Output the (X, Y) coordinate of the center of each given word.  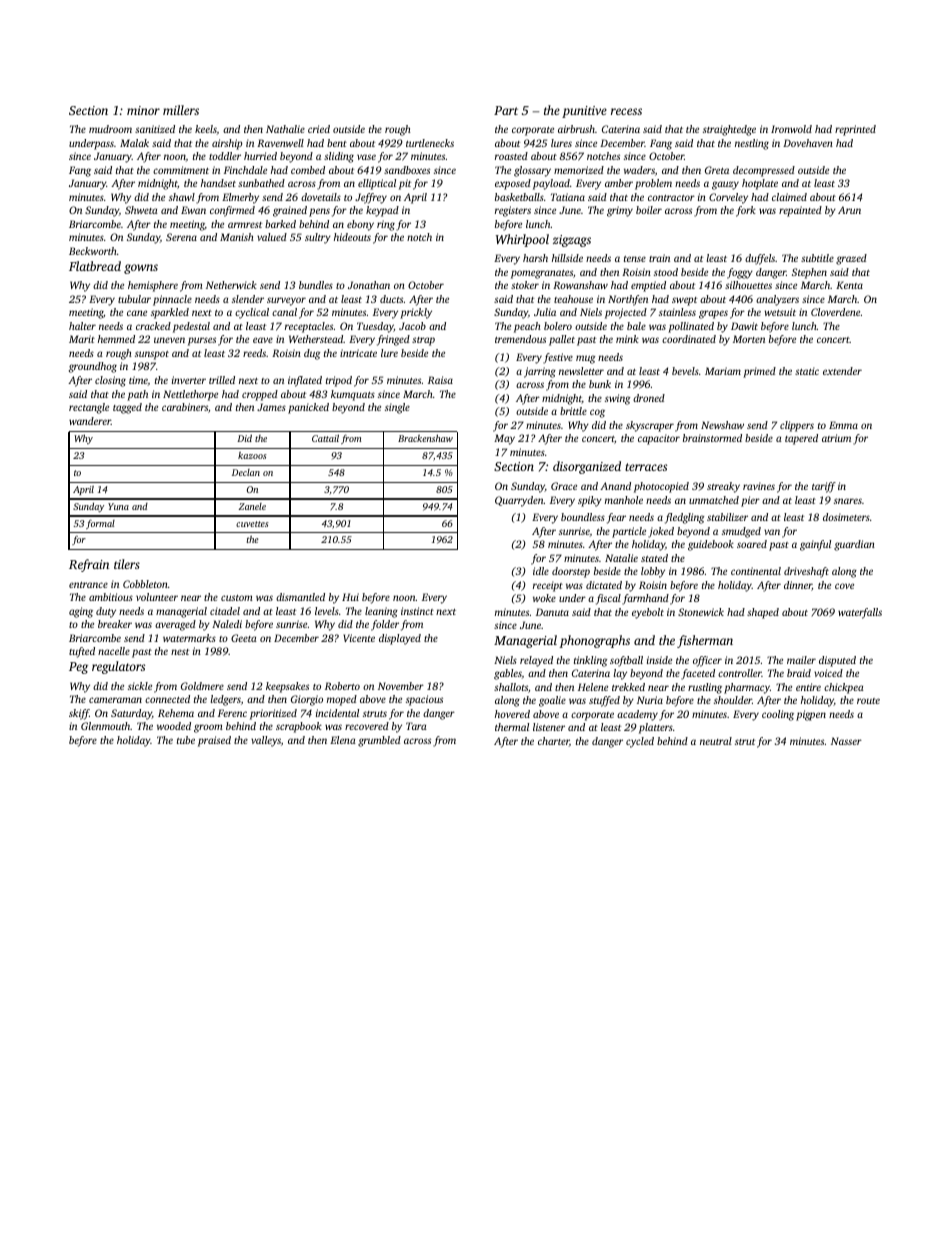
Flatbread (95, 266)
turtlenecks (430, 143)
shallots (511, 687)
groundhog (93, 367)
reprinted (855, 130)
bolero (558, 326)
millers (181, 110)
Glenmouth (105, 726)
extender (842, 371)
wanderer (90, 421)
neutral (716, 741)
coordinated (689, 339)
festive (558, 358)
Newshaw (722, 425)
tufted (82, 652)
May (504, 439)
